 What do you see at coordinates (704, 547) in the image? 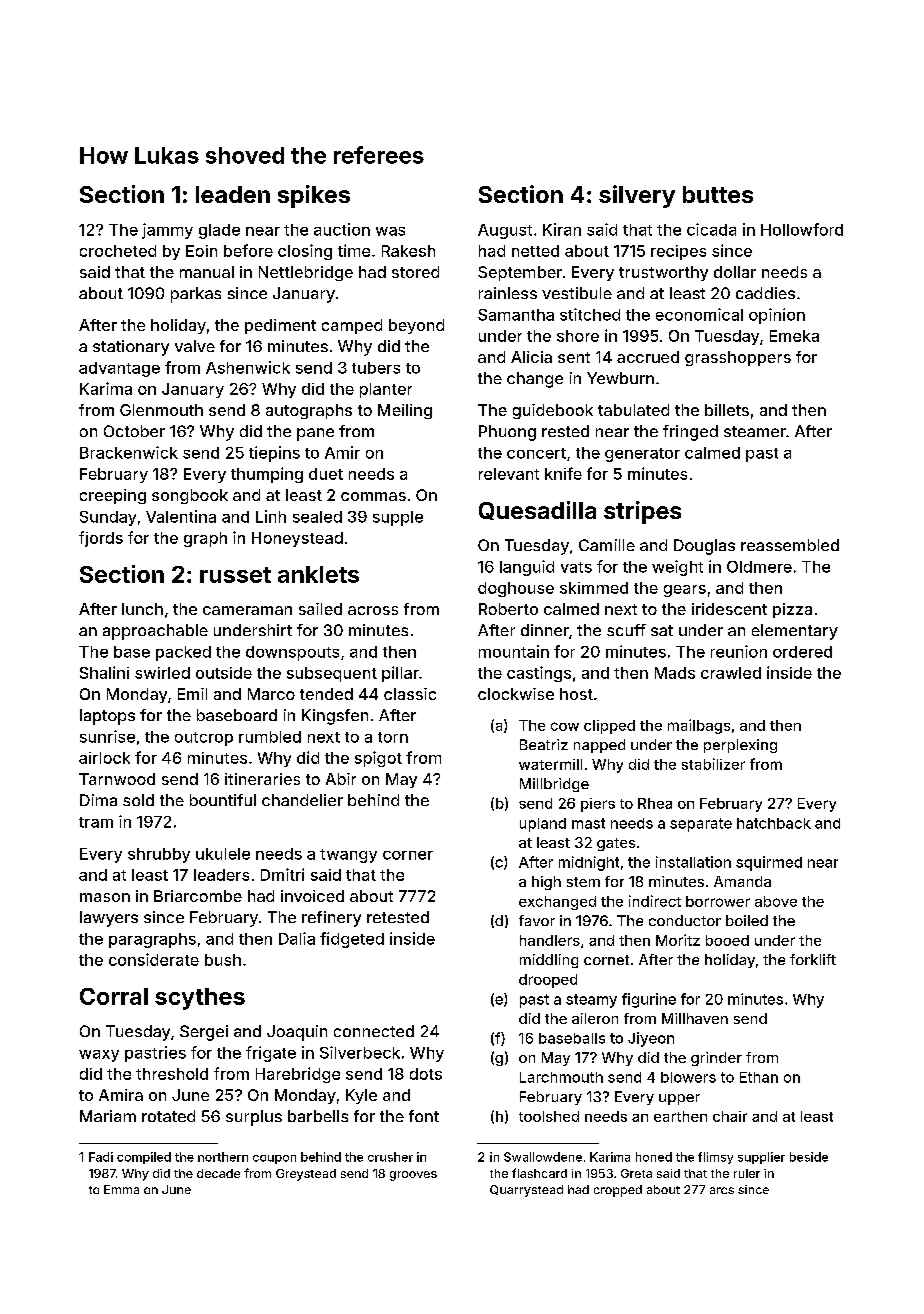
I see `Douglas` at bounding box center [704, 547].
